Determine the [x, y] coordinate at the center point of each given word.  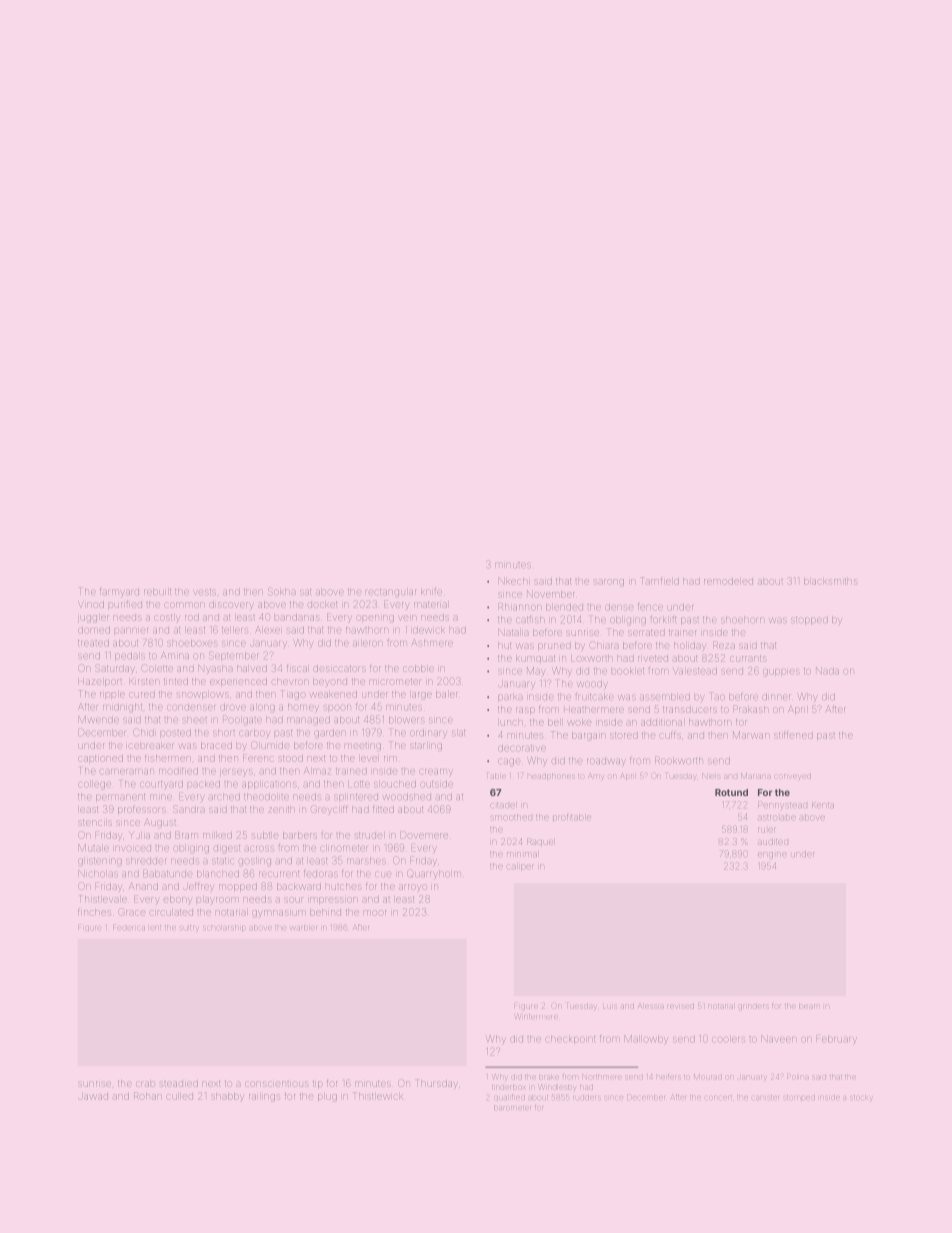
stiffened [793, 735]
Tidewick [425, 630]
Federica [129, 927]
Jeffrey [198, 888]
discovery [231, 605]
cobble [418, 669]
